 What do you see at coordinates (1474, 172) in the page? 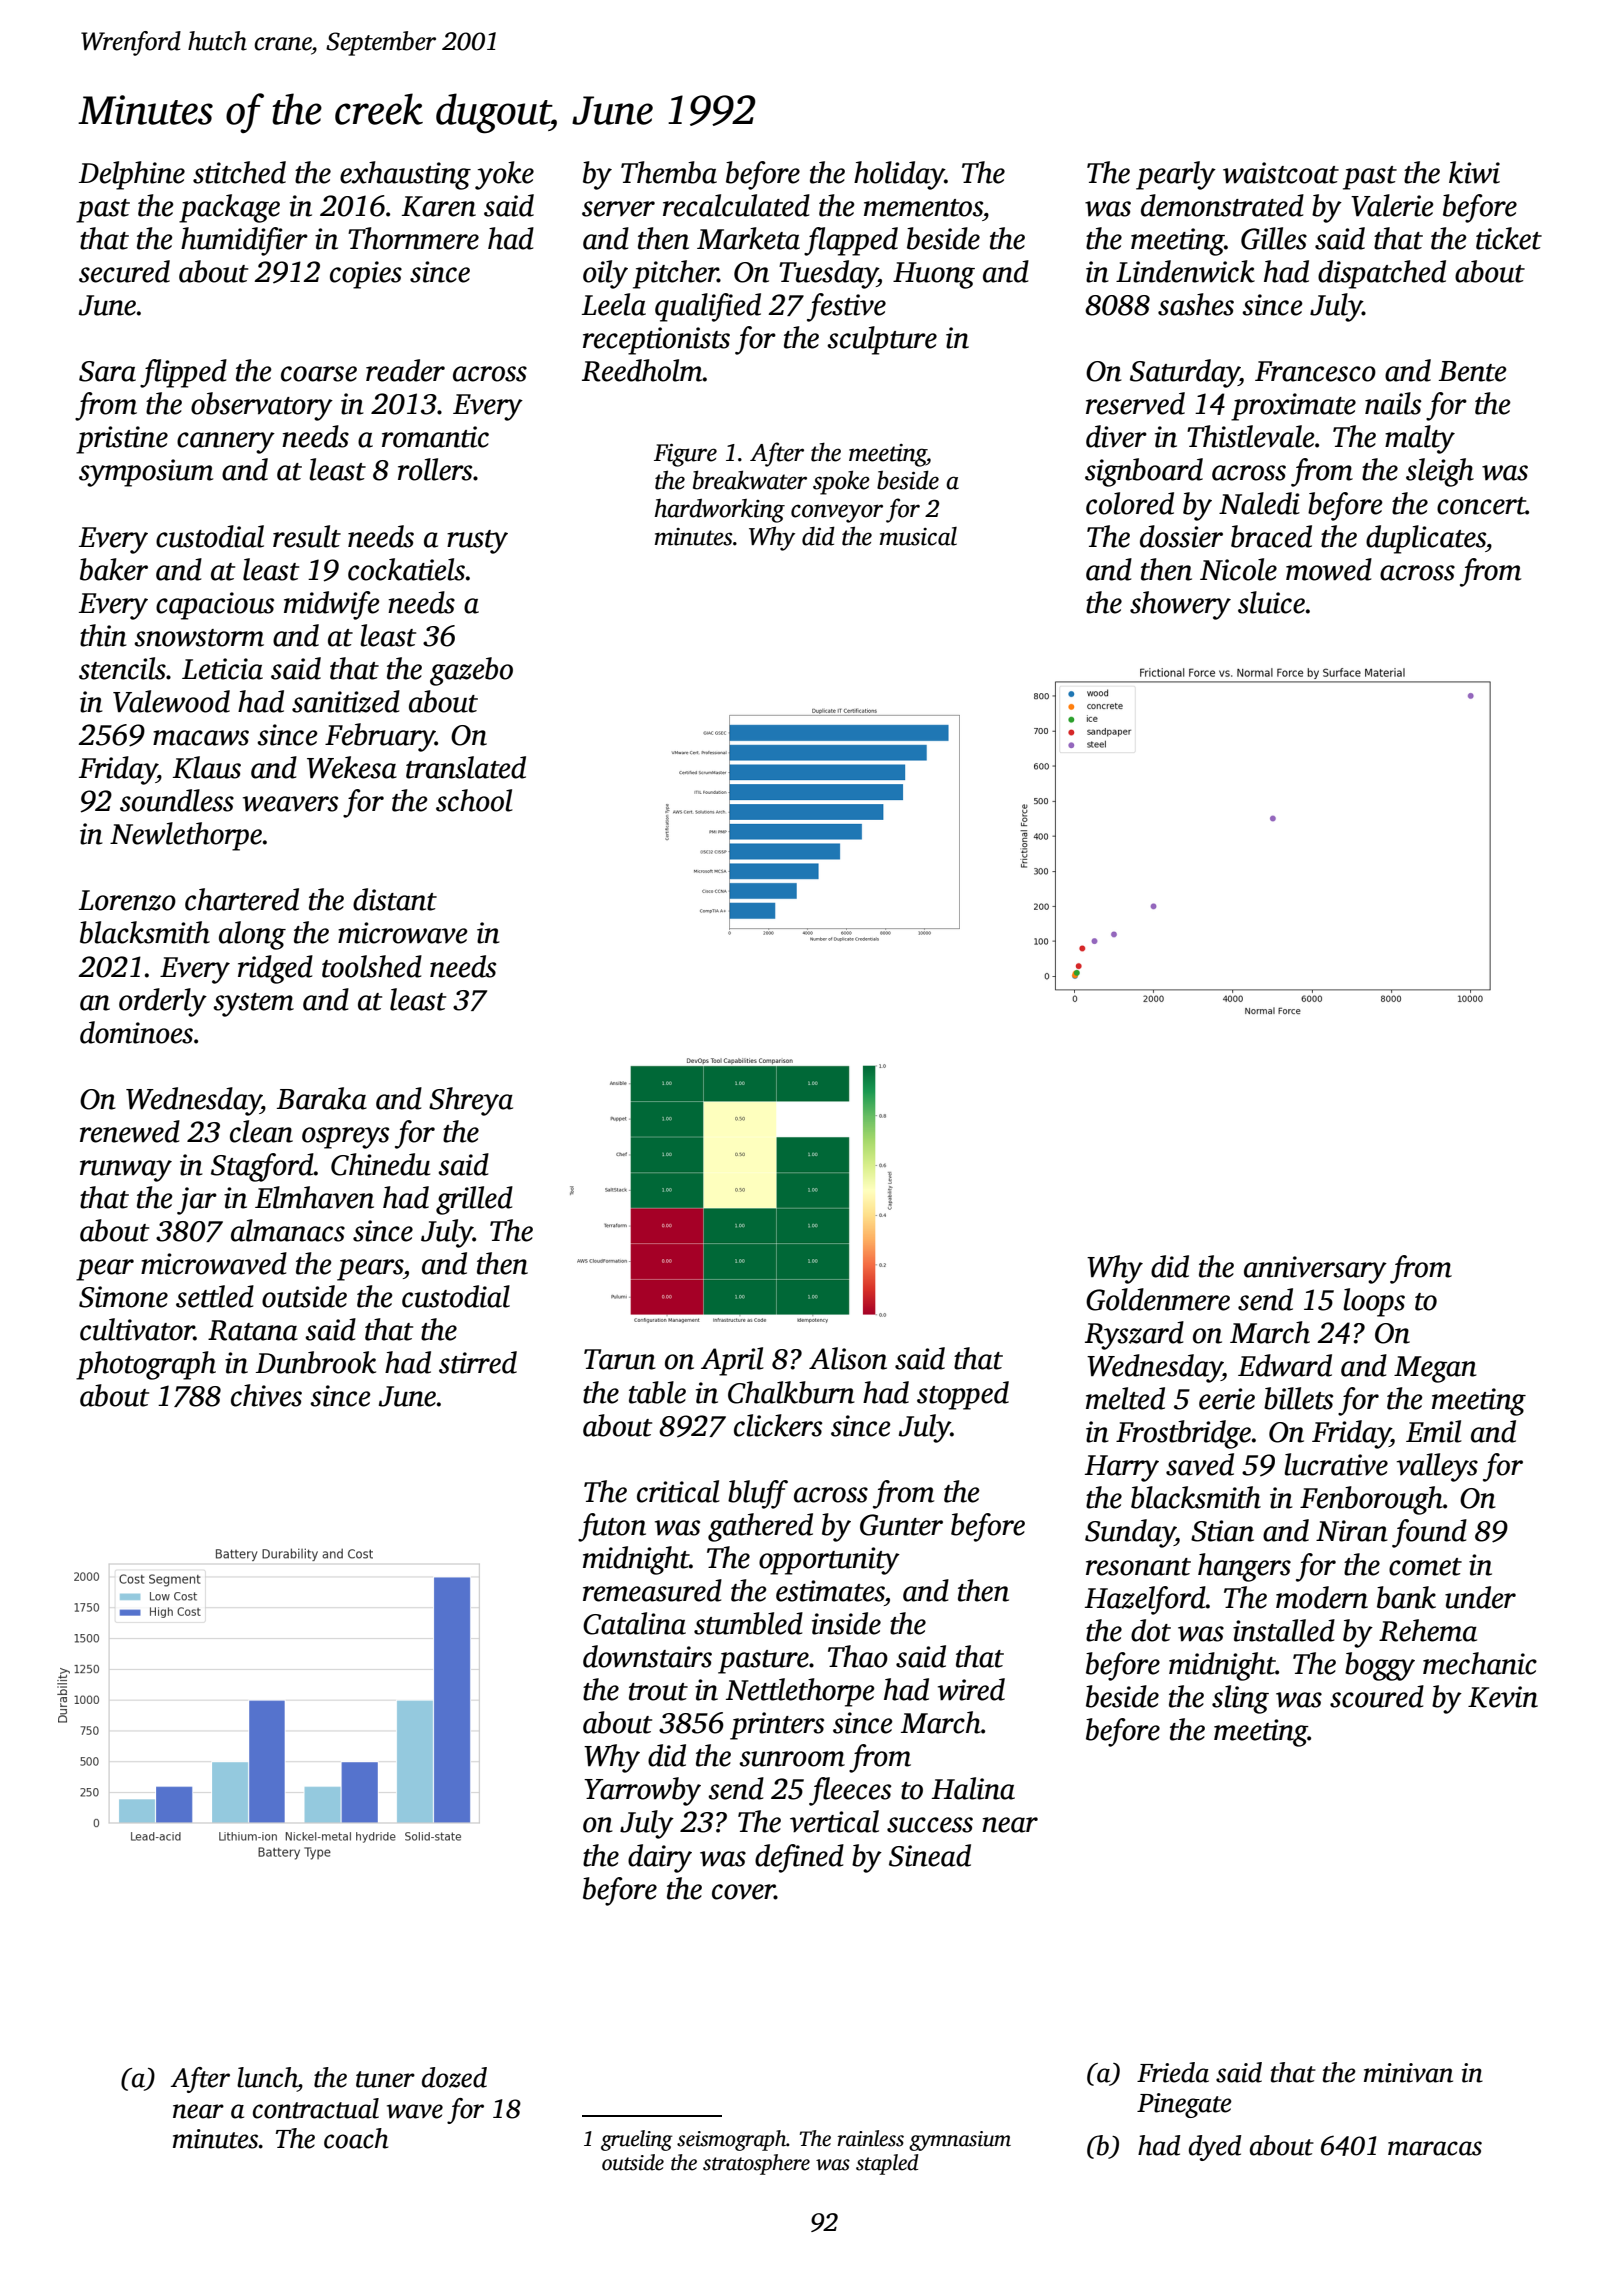
I see `kiwi` at bounding box center [1474, 172].
